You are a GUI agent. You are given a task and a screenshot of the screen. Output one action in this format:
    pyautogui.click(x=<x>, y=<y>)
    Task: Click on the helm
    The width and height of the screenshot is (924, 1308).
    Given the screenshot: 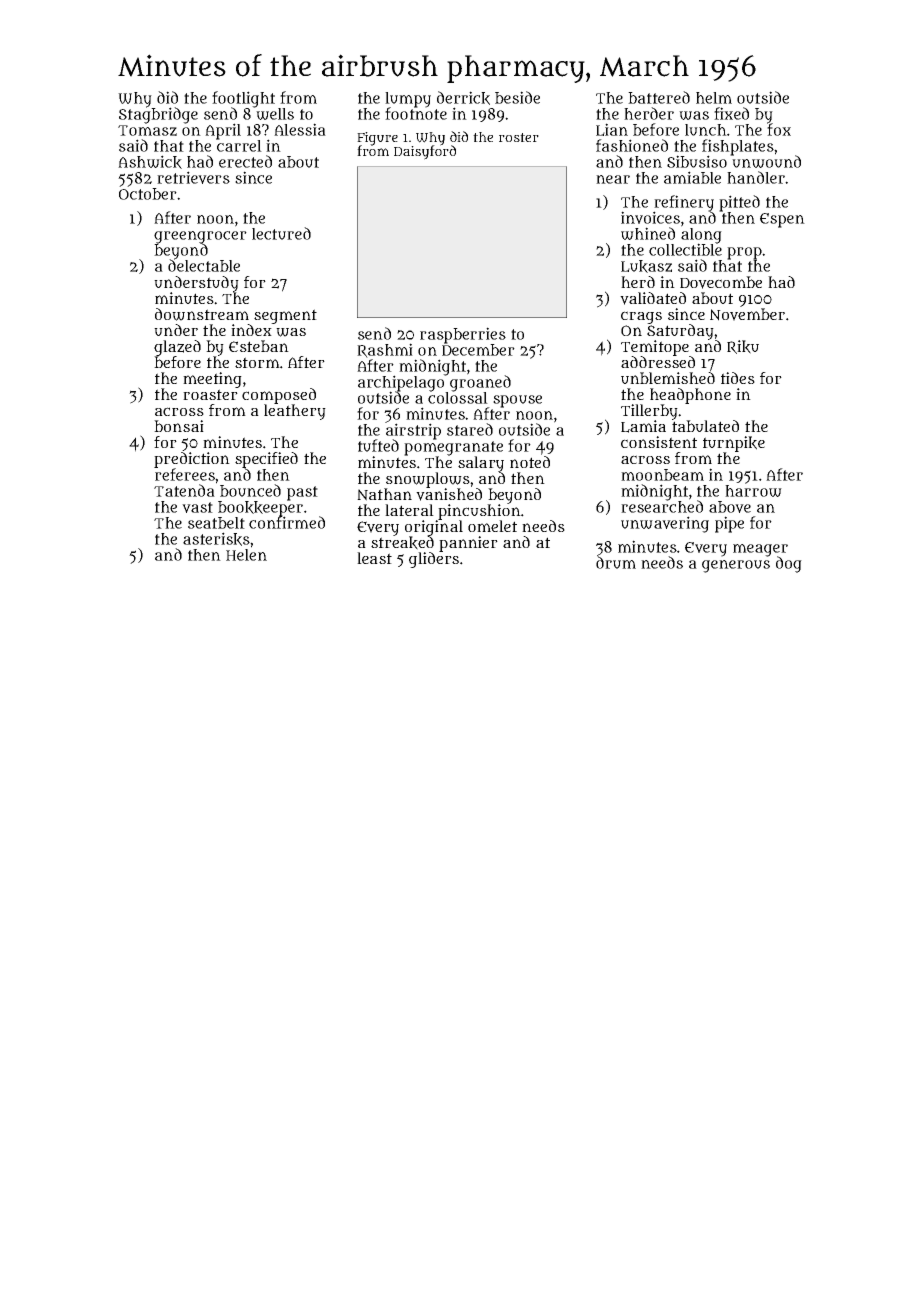 What is the action you would take?
    pyautogui.click(x=714, y=98)
